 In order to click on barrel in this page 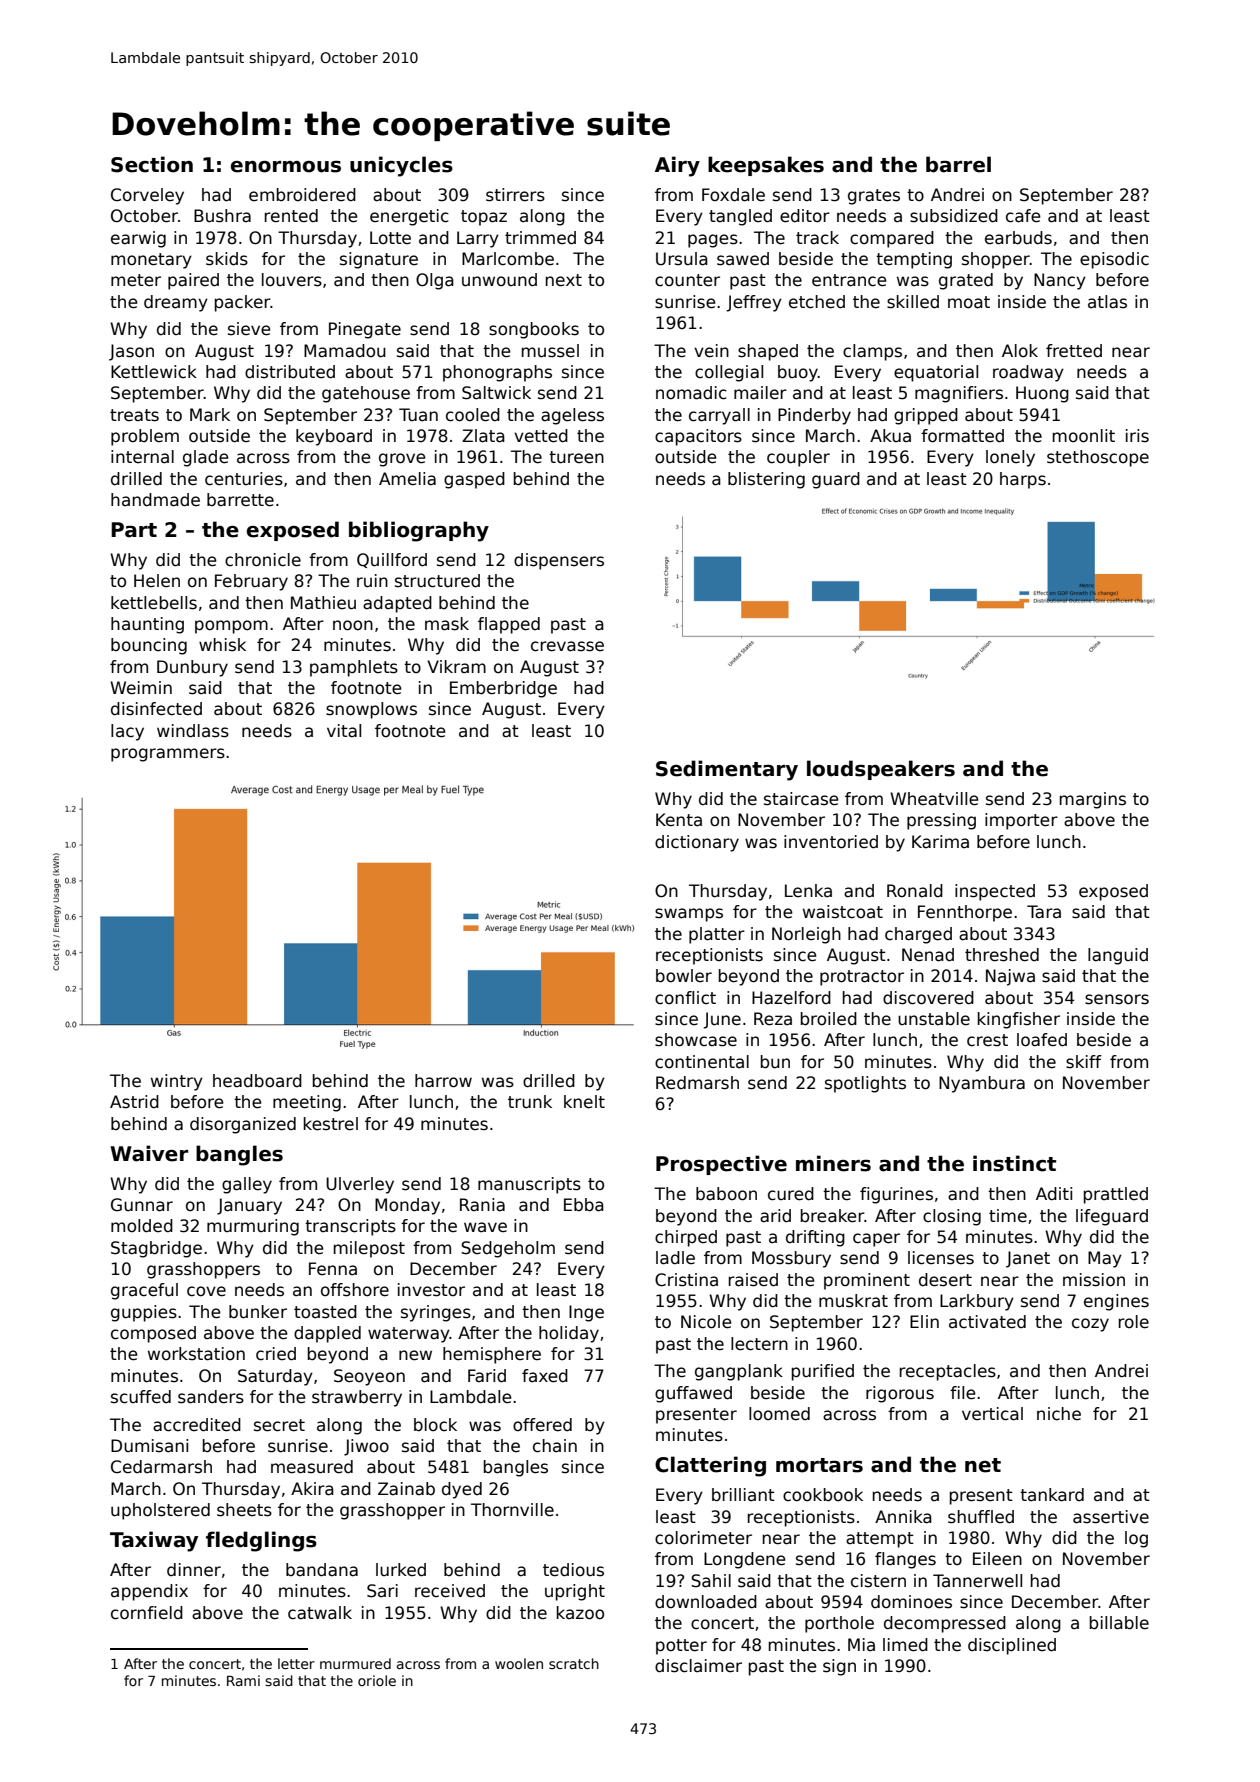, I will do `click(958, 164)`.
